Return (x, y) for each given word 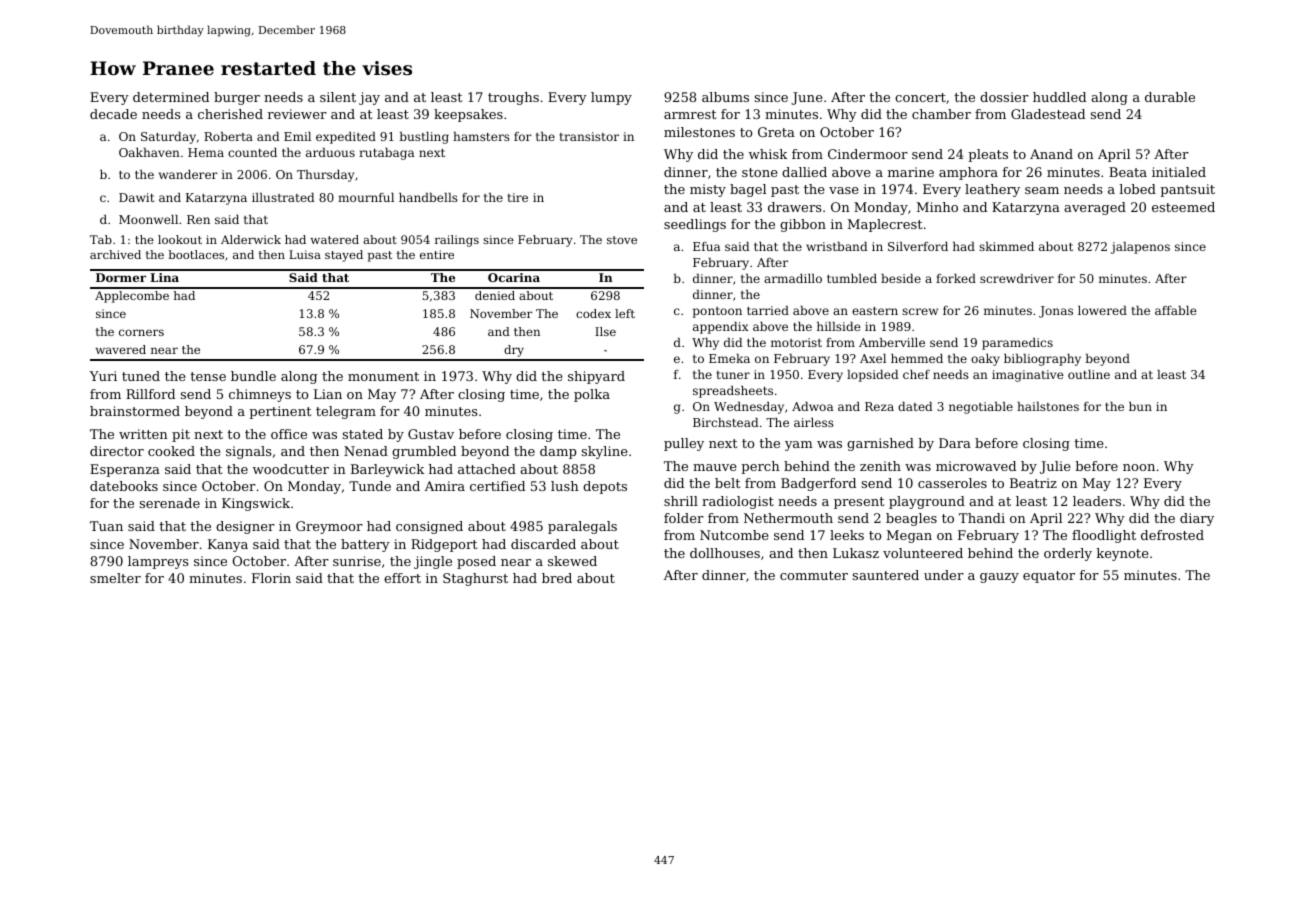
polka (592, 395)
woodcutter (291, 469)
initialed (1179, 172)
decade (113, 114)
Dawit (136, 197)
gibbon (803, 225)
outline (1089, 374)
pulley (684, 444)
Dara (955, 443)
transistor (589, 136)
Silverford (918, 246)
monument (383, 376)
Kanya (228, 545)
